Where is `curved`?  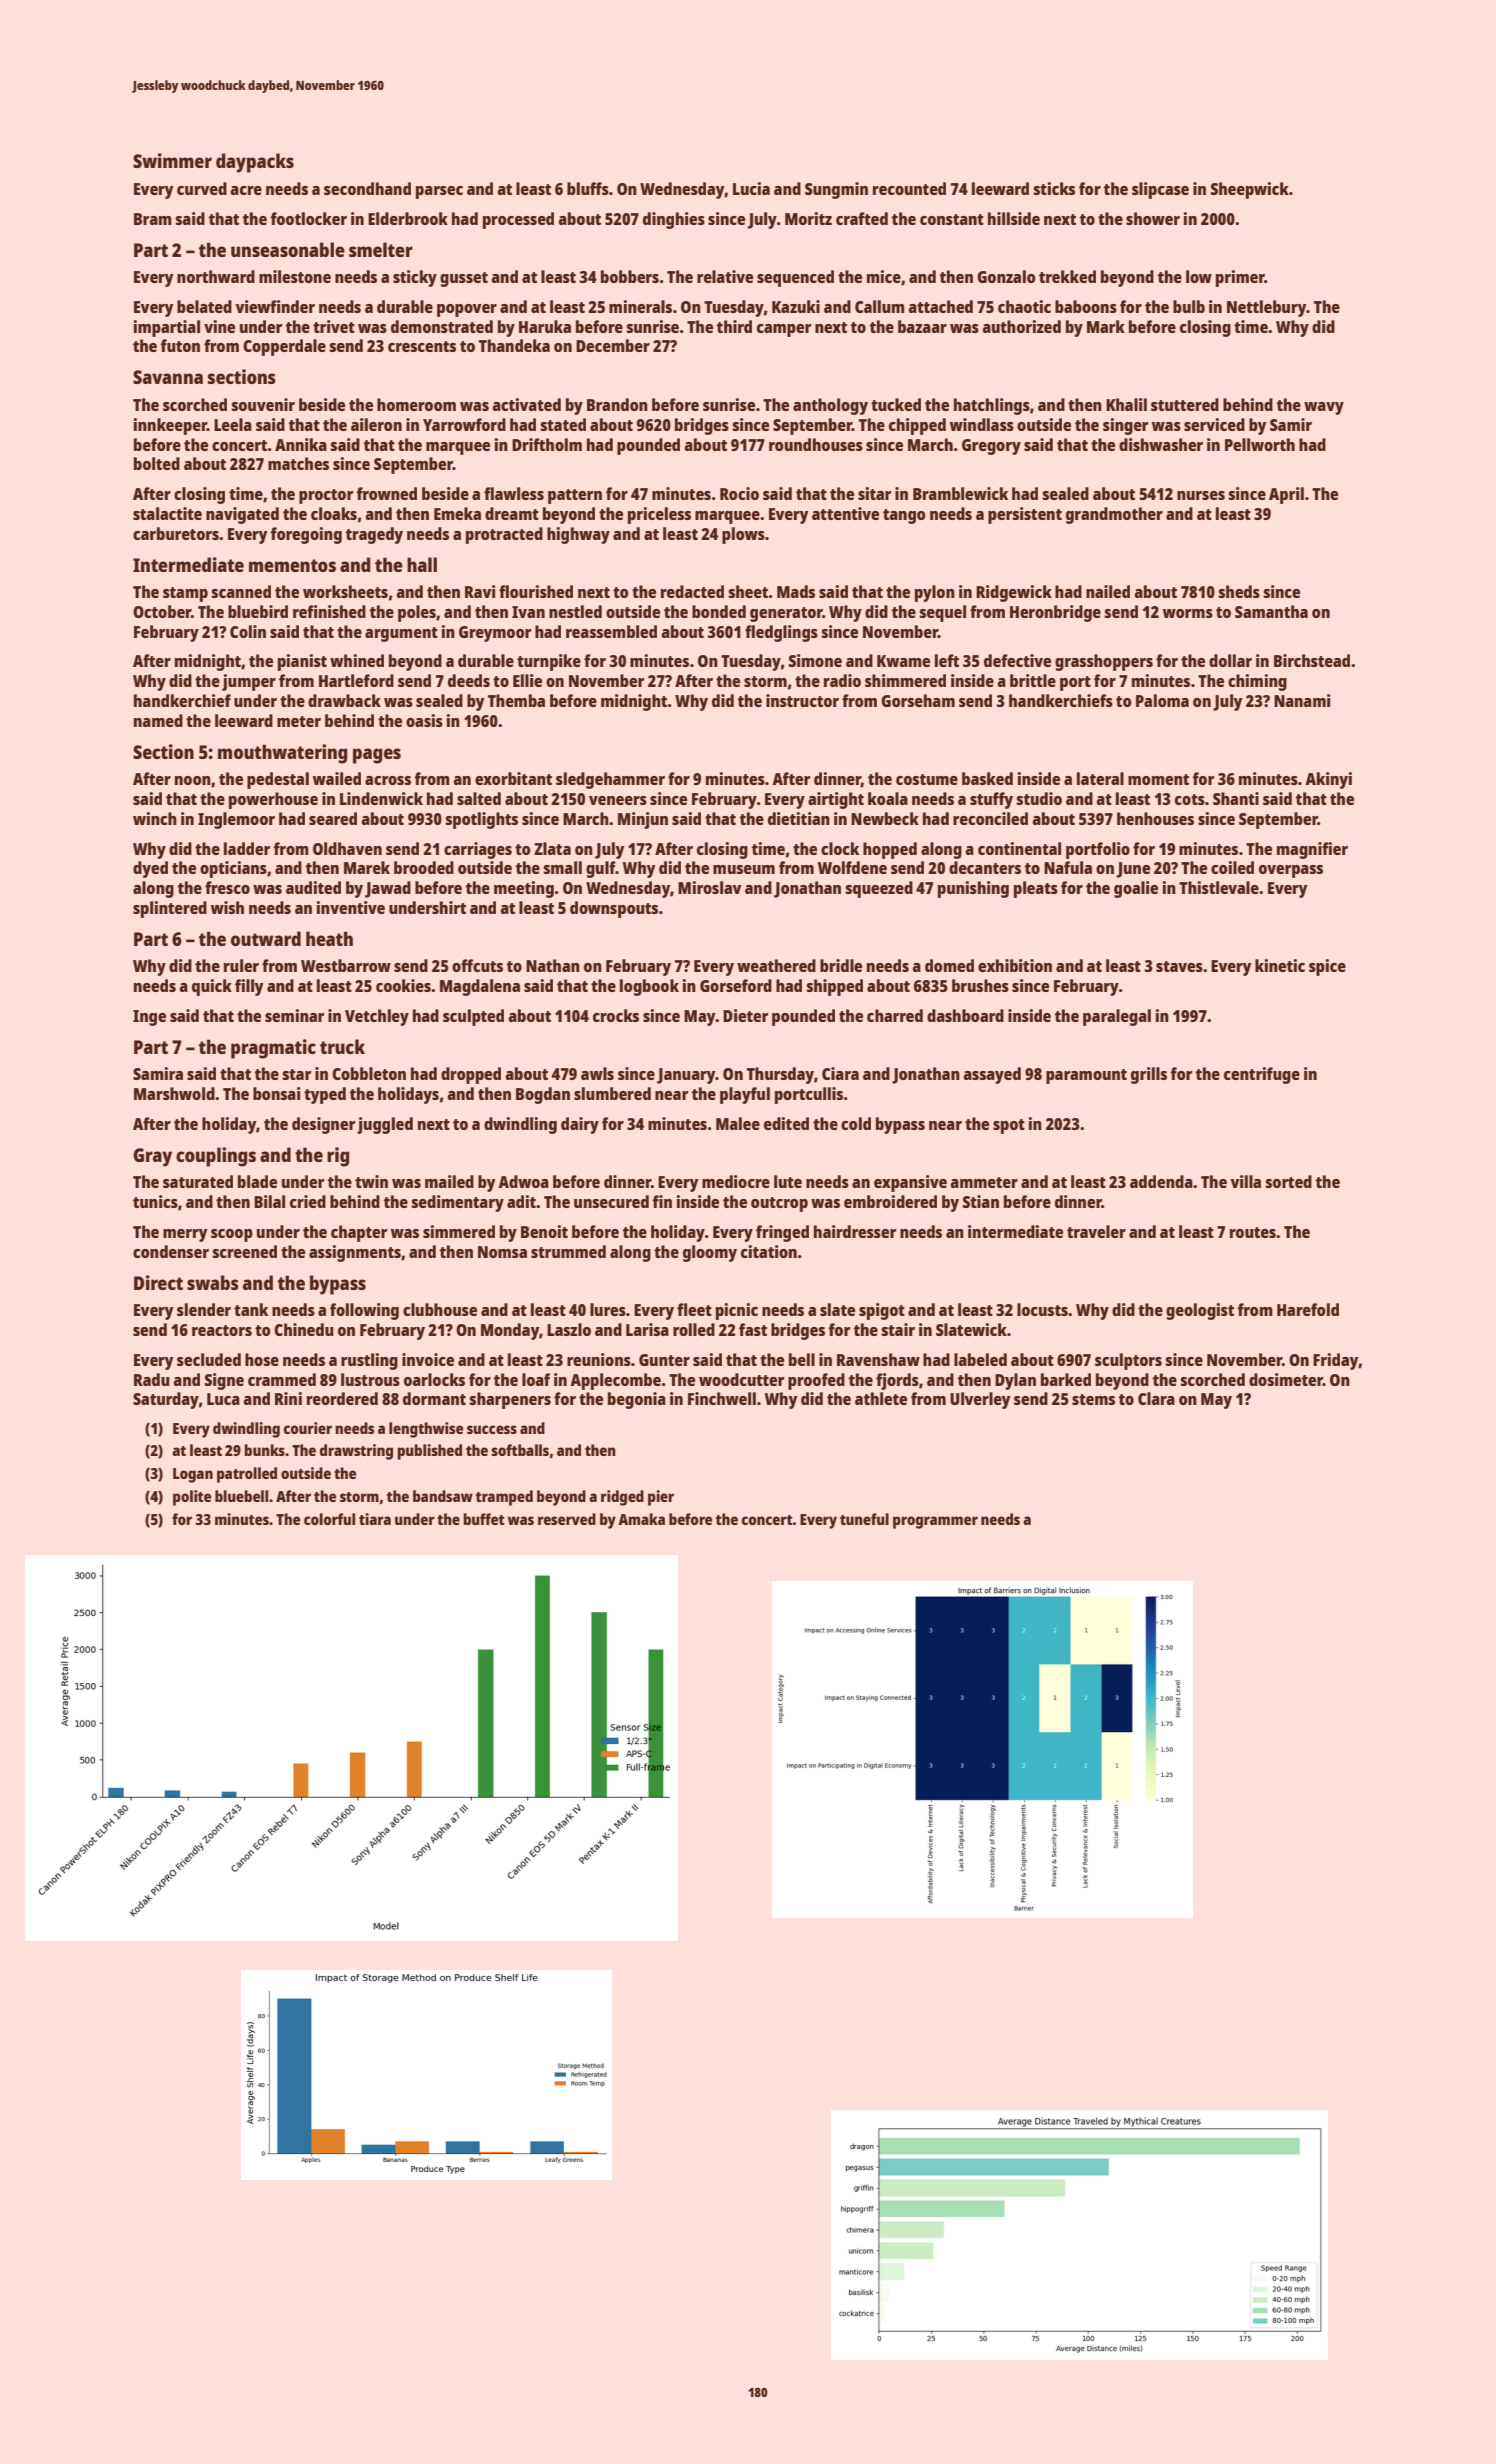 curved is located at coordinates (202, 188).
